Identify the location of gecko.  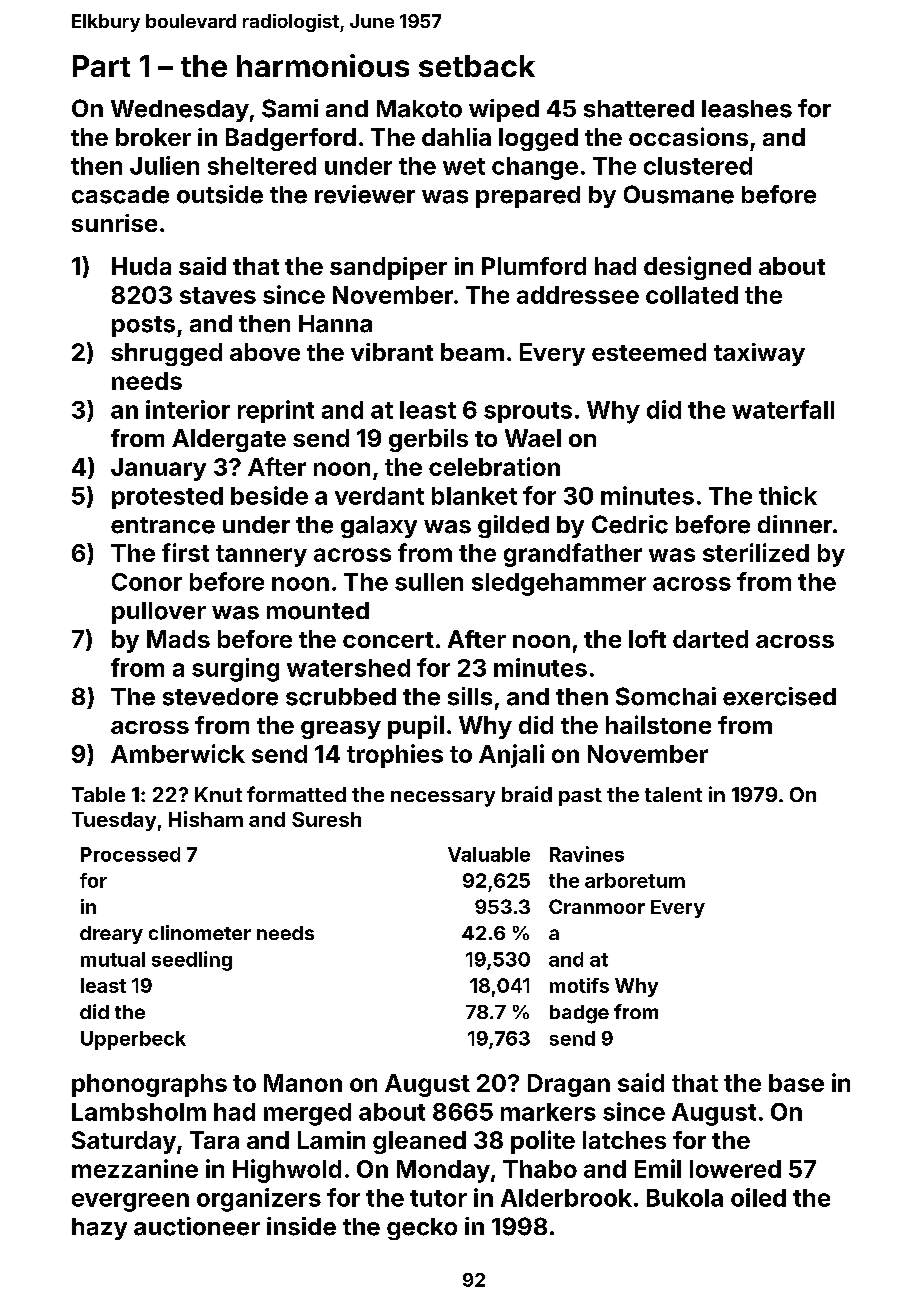
(422, 1229).
